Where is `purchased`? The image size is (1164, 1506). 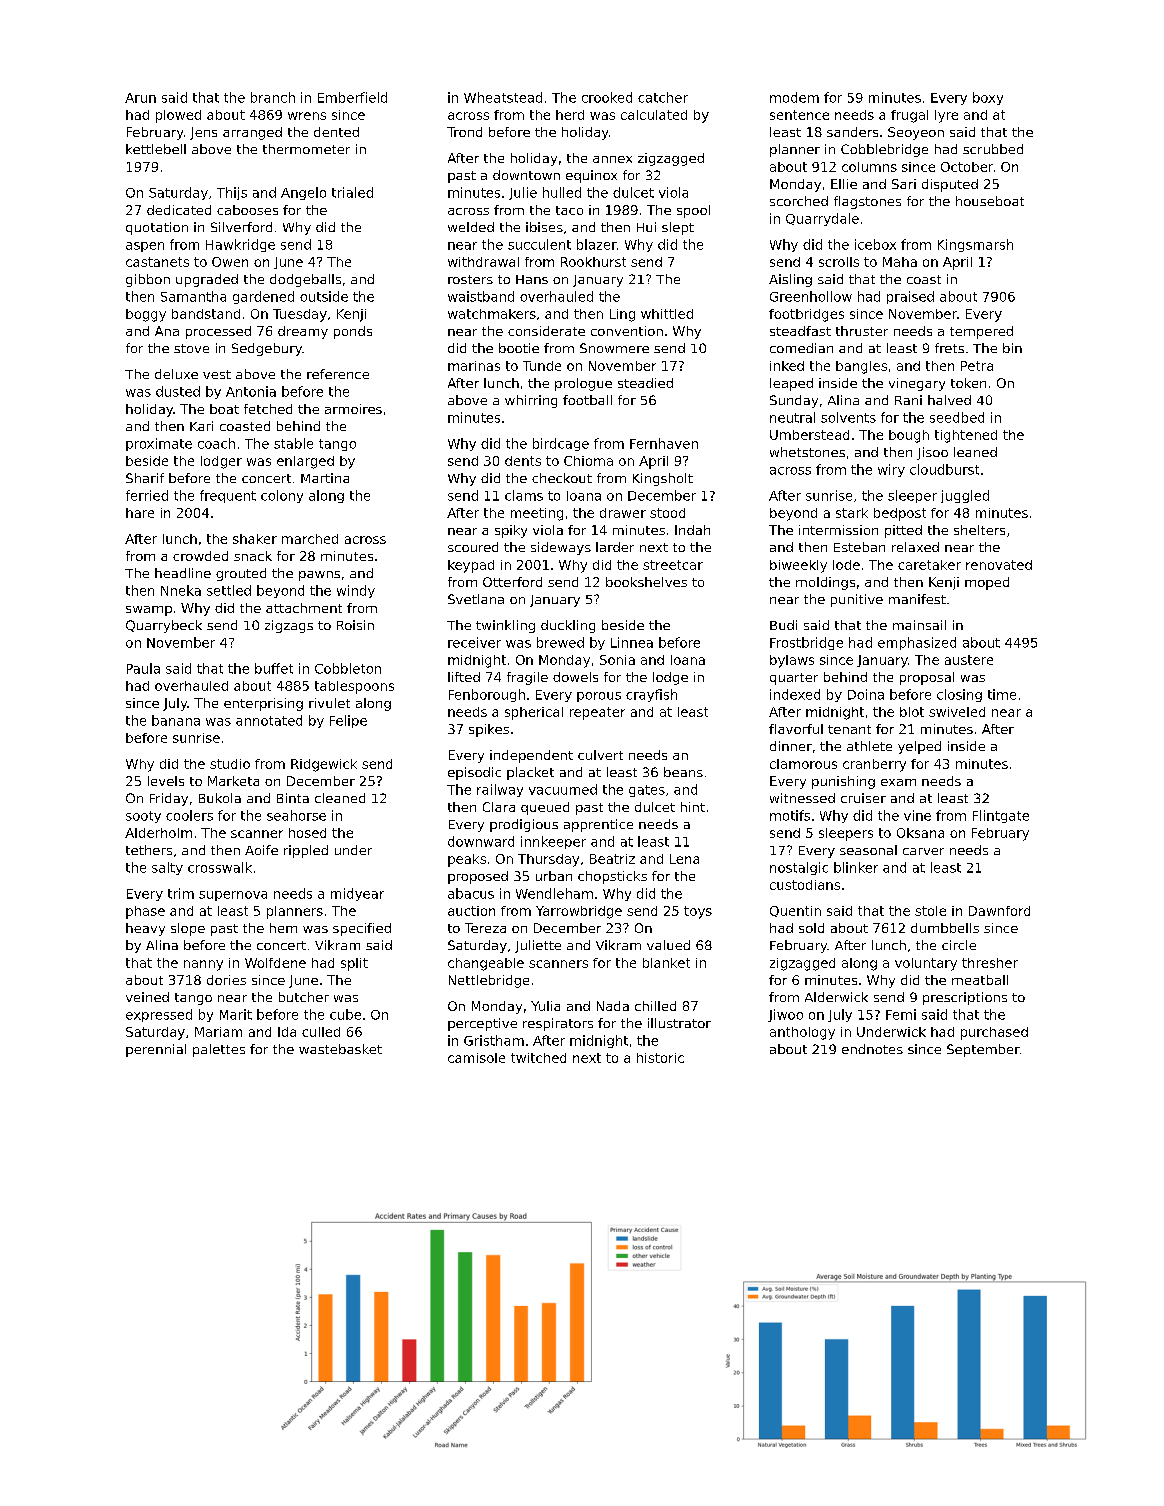
purchased is located at coordinates (994, 1033).
